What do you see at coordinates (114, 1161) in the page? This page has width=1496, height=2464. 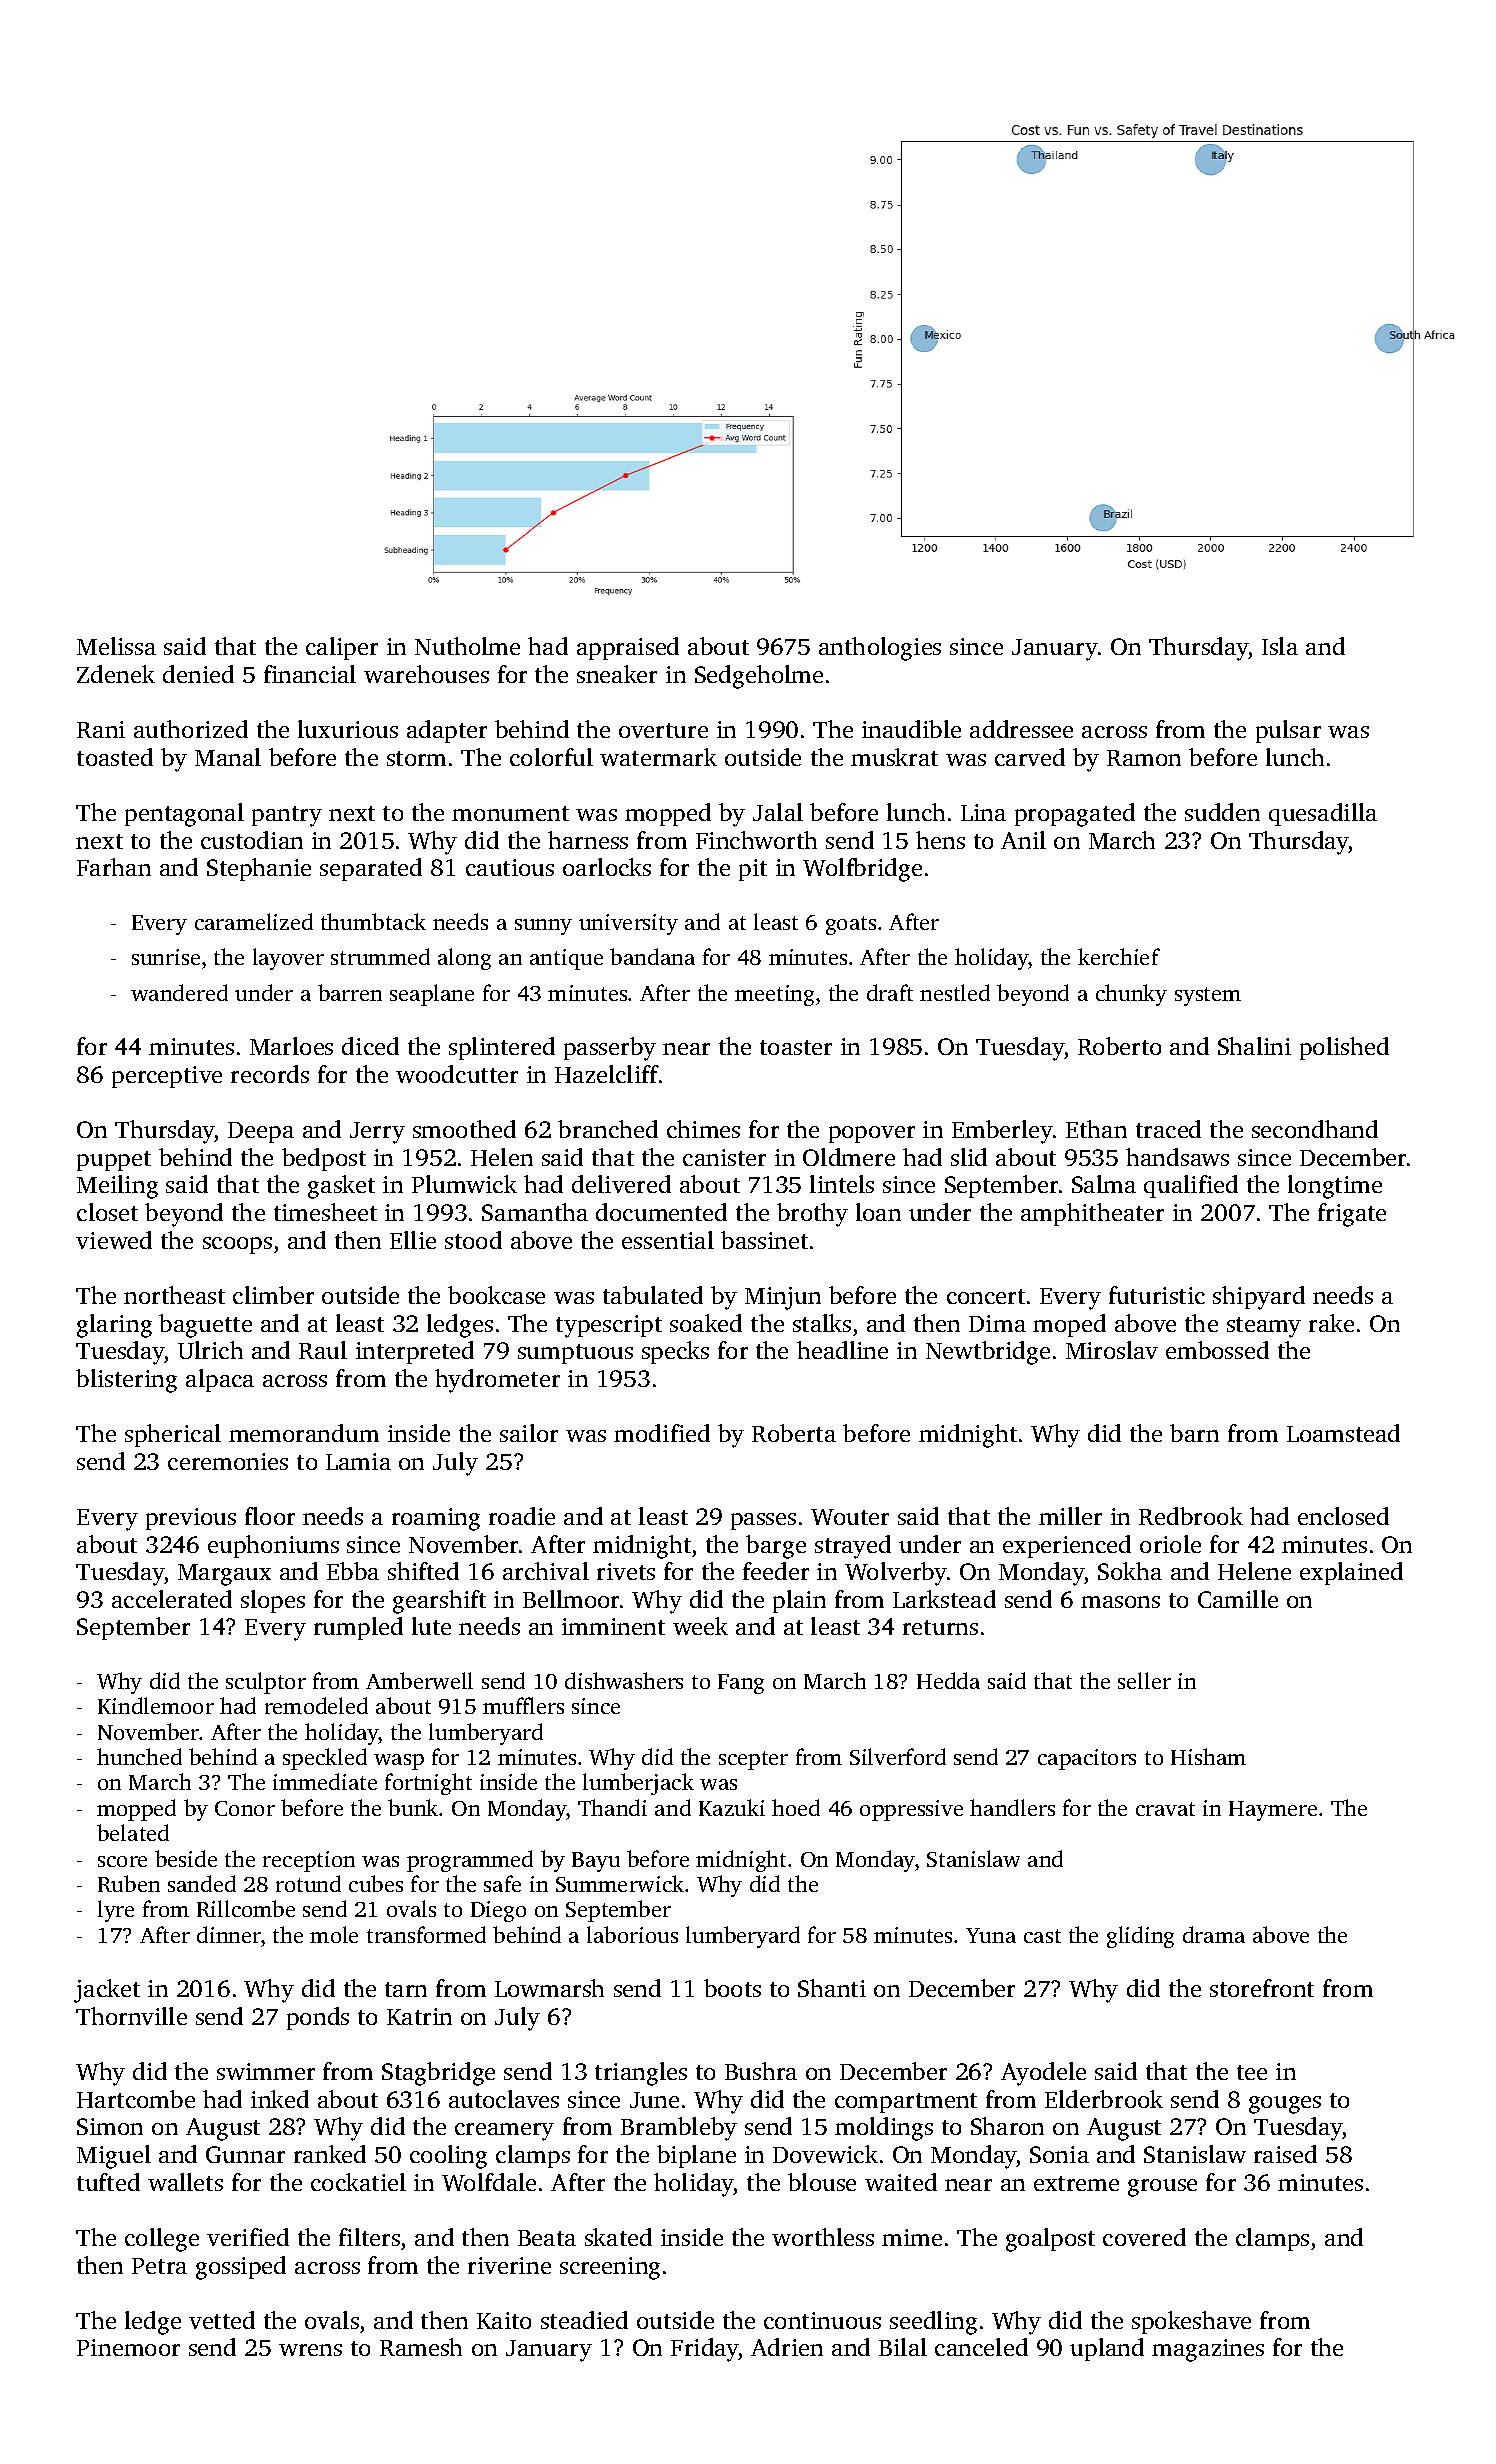 I see `puppet` at bounding box center [114, 1161].
